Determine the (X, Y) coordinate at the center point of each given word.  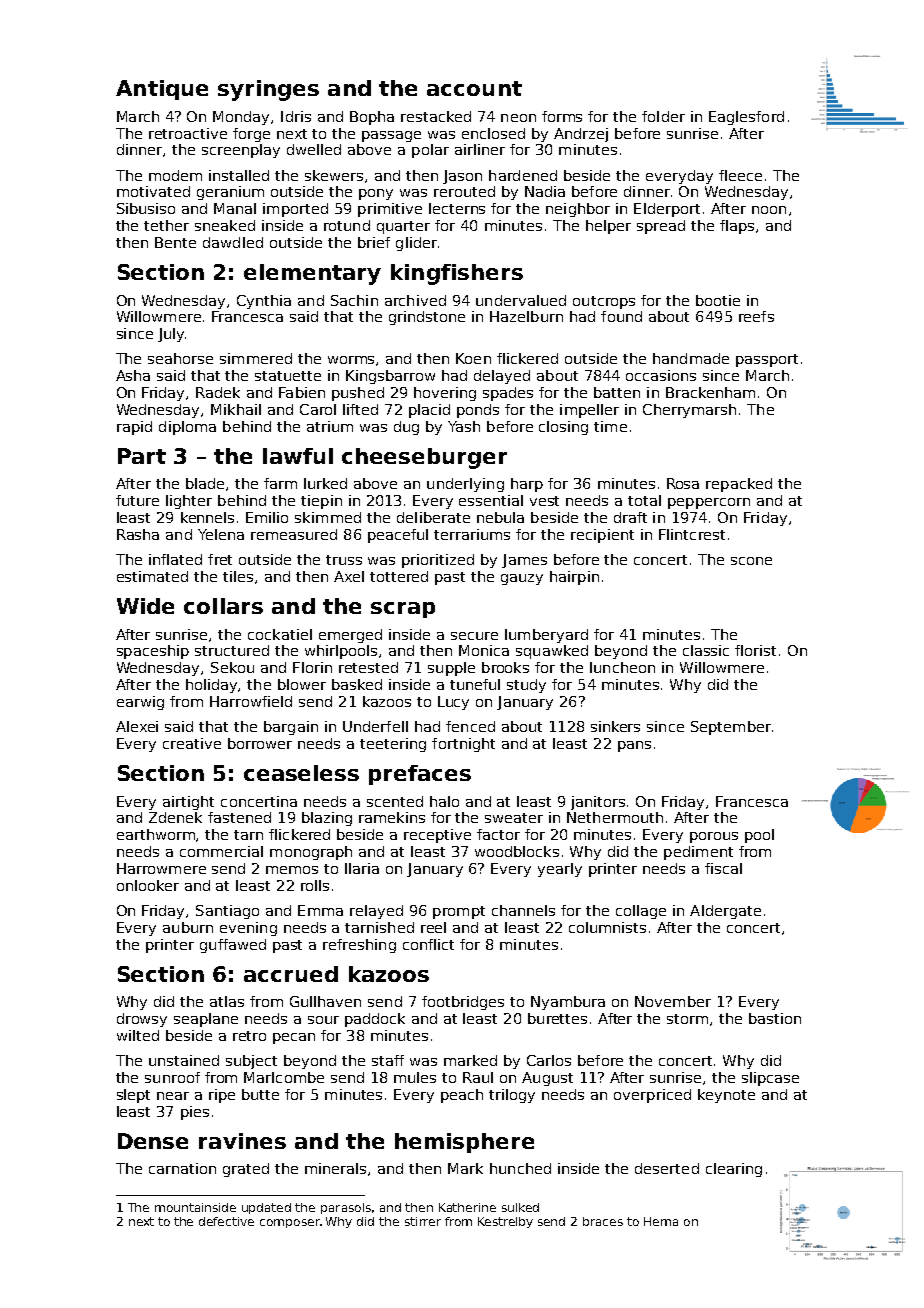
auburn (188, 927)
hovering (445, 394)
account (474, 88)
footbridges (463, 1003)
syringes (268, 90)
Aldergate (725, 912)
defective (226, 1221)
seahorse (180, 358)
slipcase (770, 1079)
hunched (520, 1168)
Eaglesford (746, 118)
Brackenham (710, 392)
